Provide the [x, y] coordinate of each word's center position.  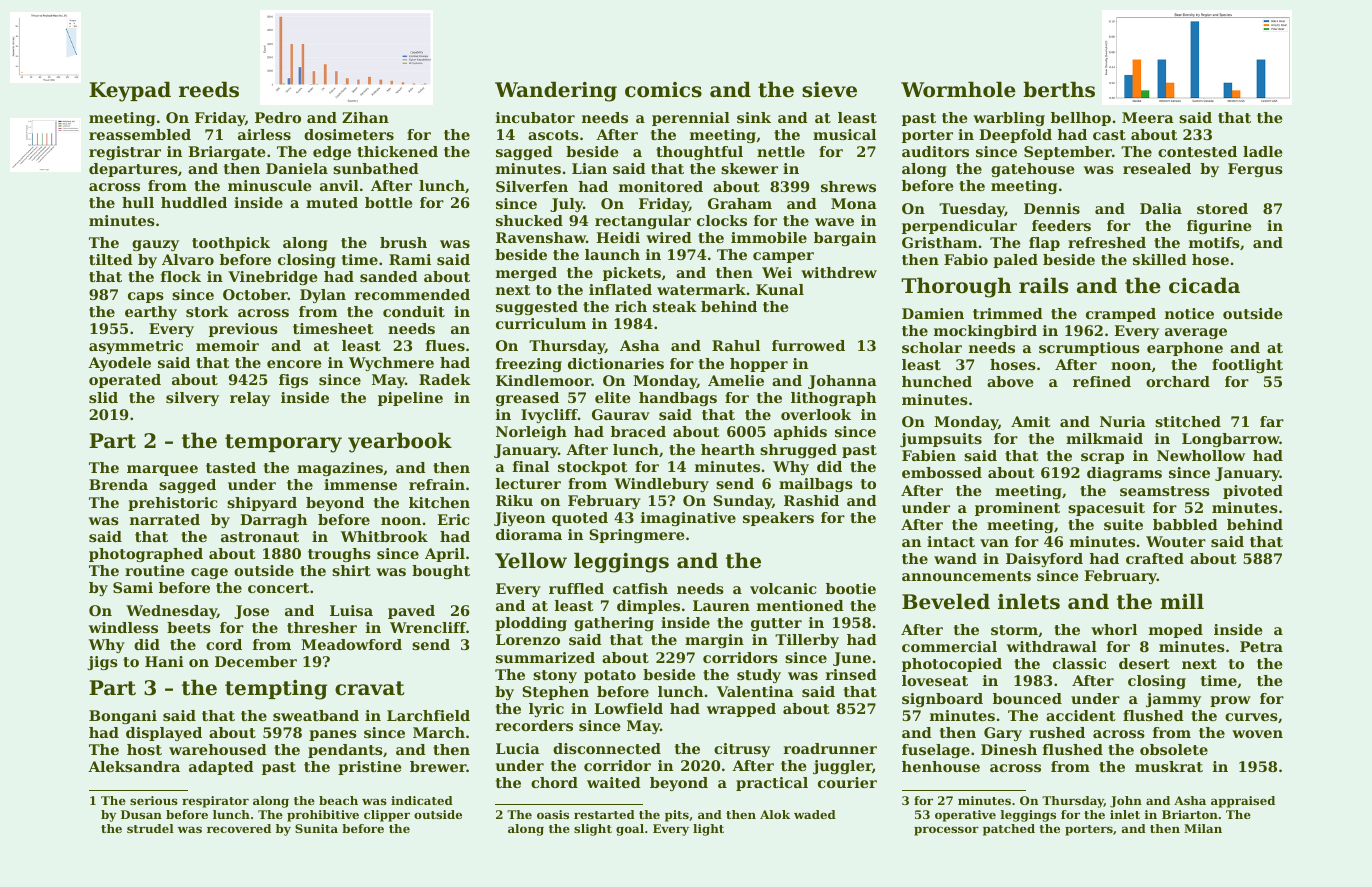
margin [714, 641]
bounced [1027, 698]
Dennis [1052, 208]
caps [146, 297]
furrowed [808, 345]
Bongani [123, 717]
